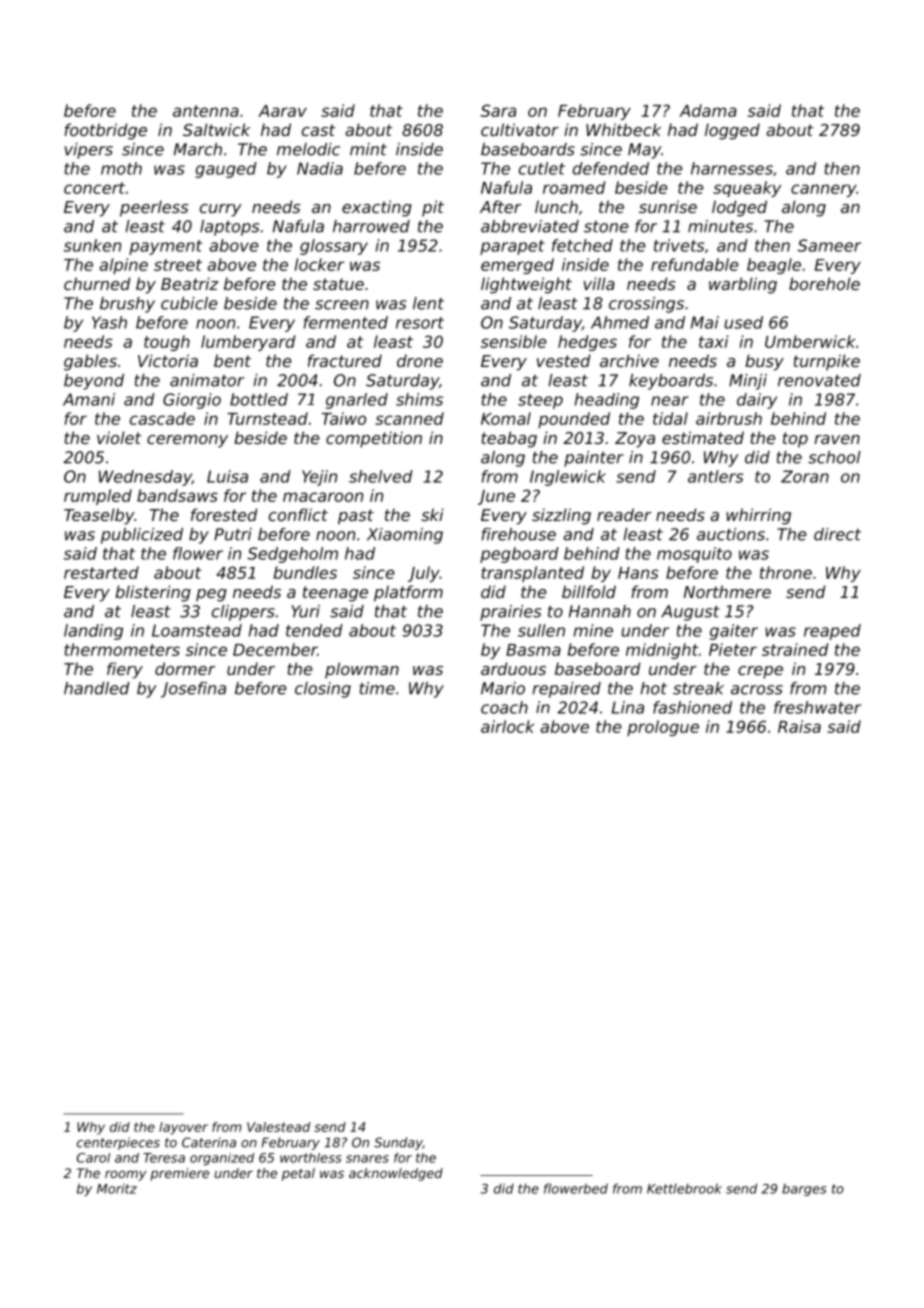 The height and width of the page is (1308, 924). I want to click on acknowledged, so click(396, 1174).
